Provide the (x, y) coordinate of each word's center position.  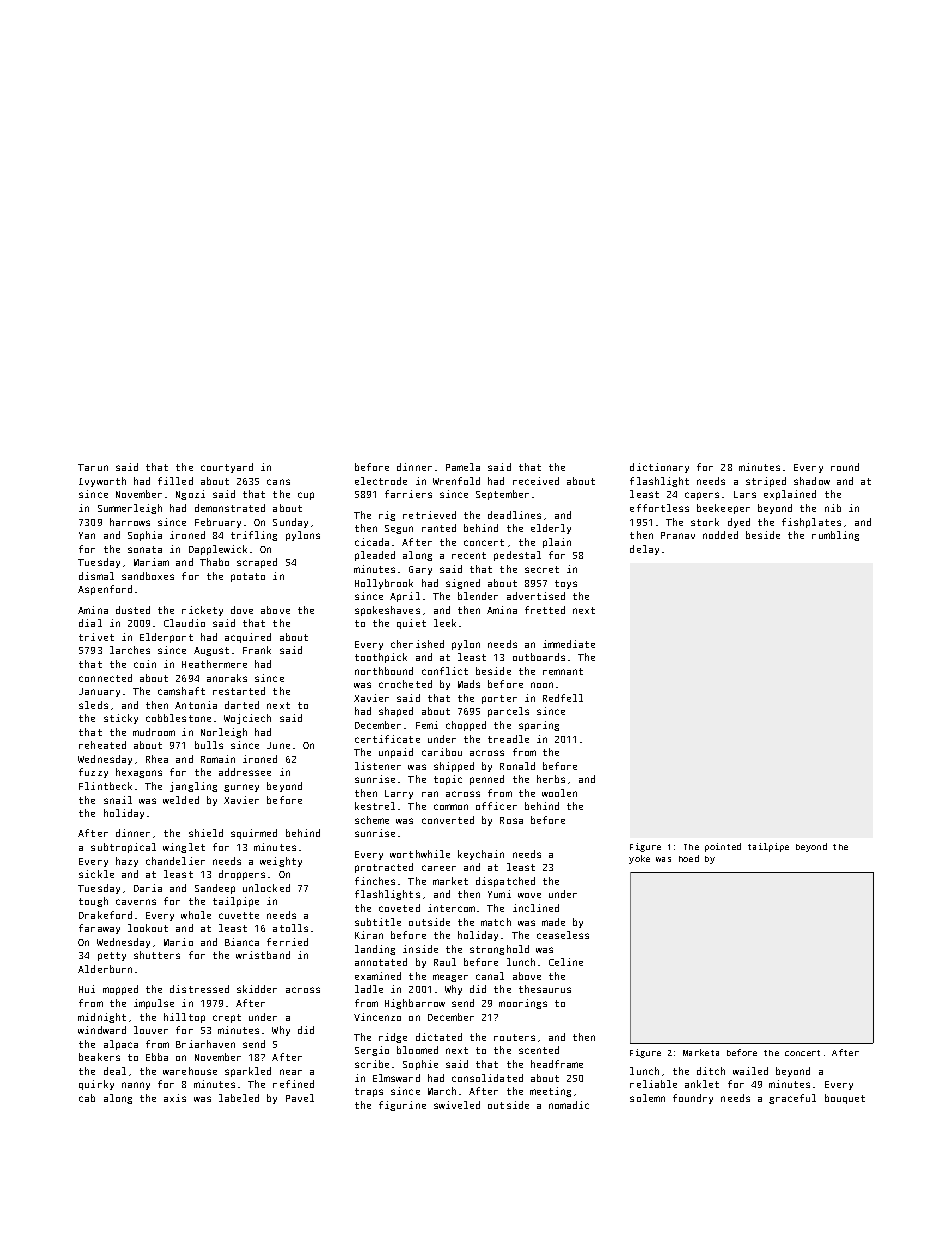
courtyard (227, 468)
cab (87, 1098)
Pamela (463, 467)
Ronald (517, 766)
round (845, 467)
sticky (121, 719)
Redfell (563, 698)
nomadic (569, 1105)
